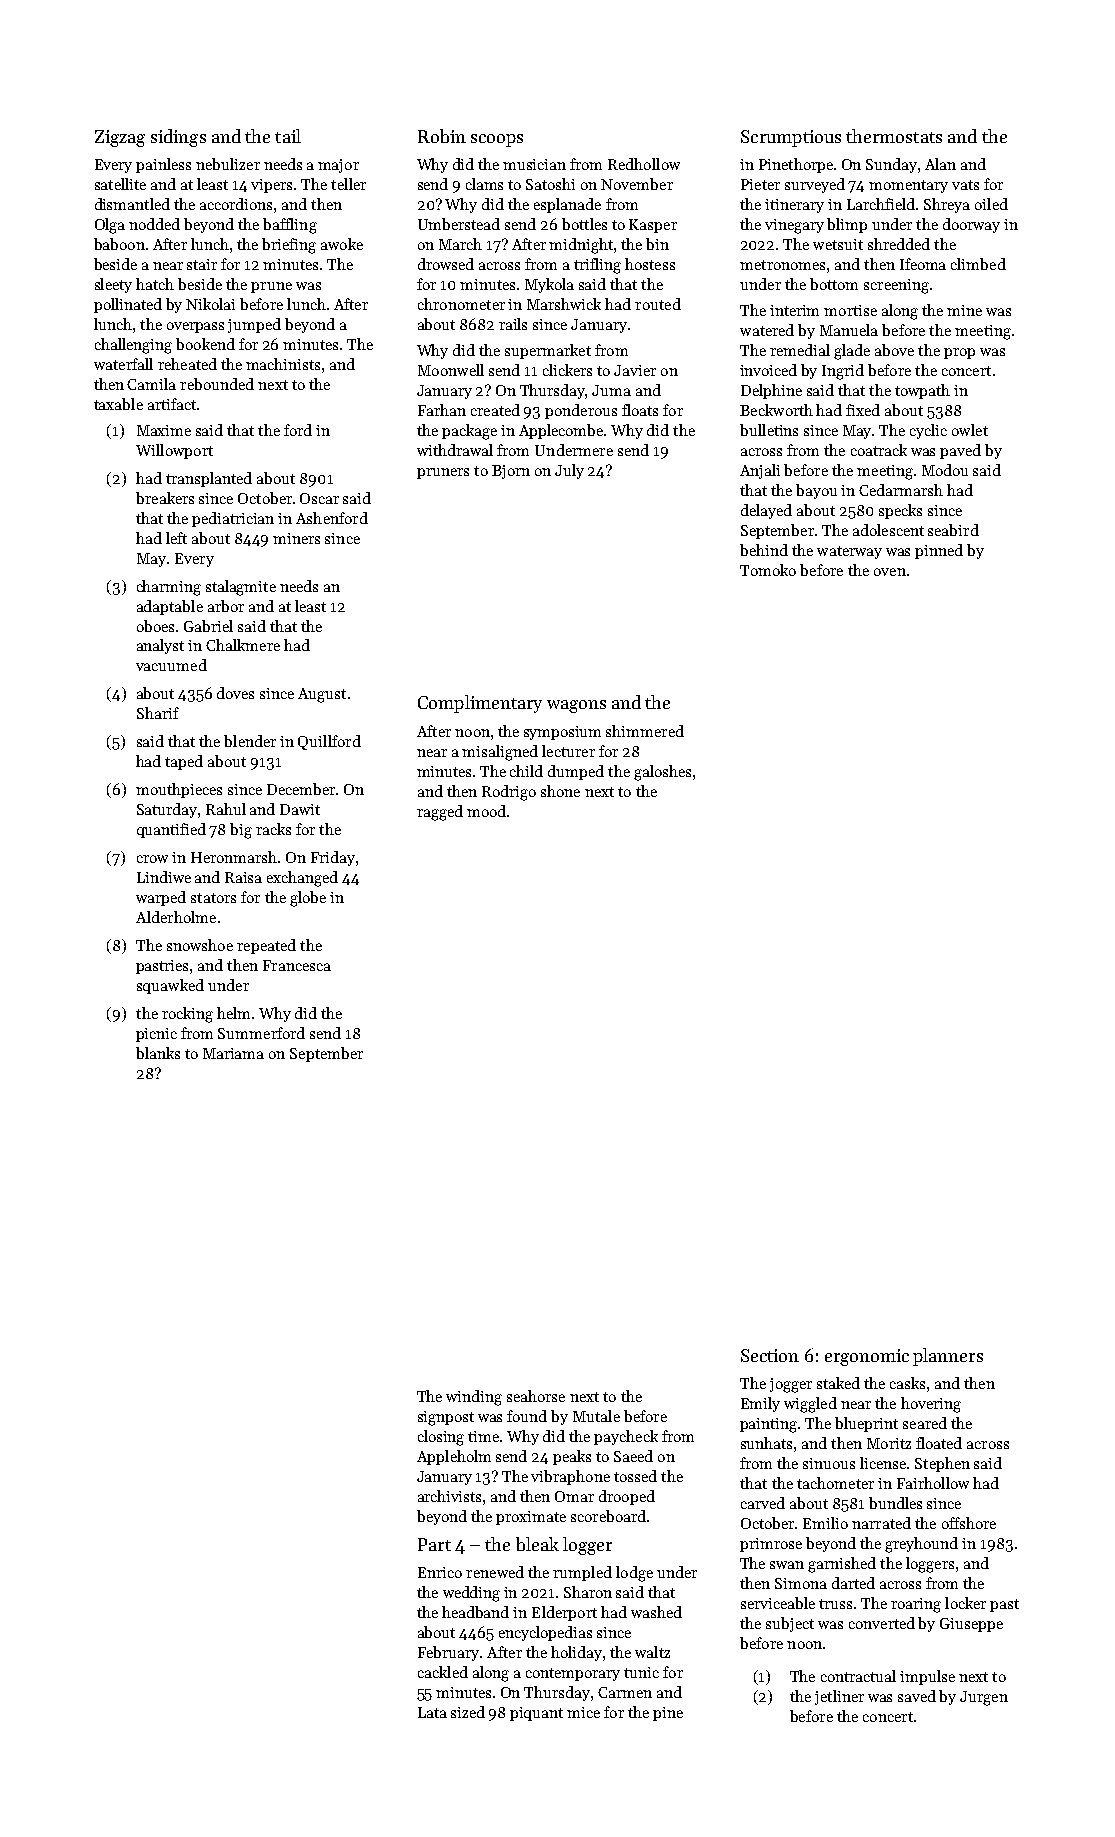  Describe the element at coordinates (432, 1712) in the screenshot. I see `Lata` at that location.
